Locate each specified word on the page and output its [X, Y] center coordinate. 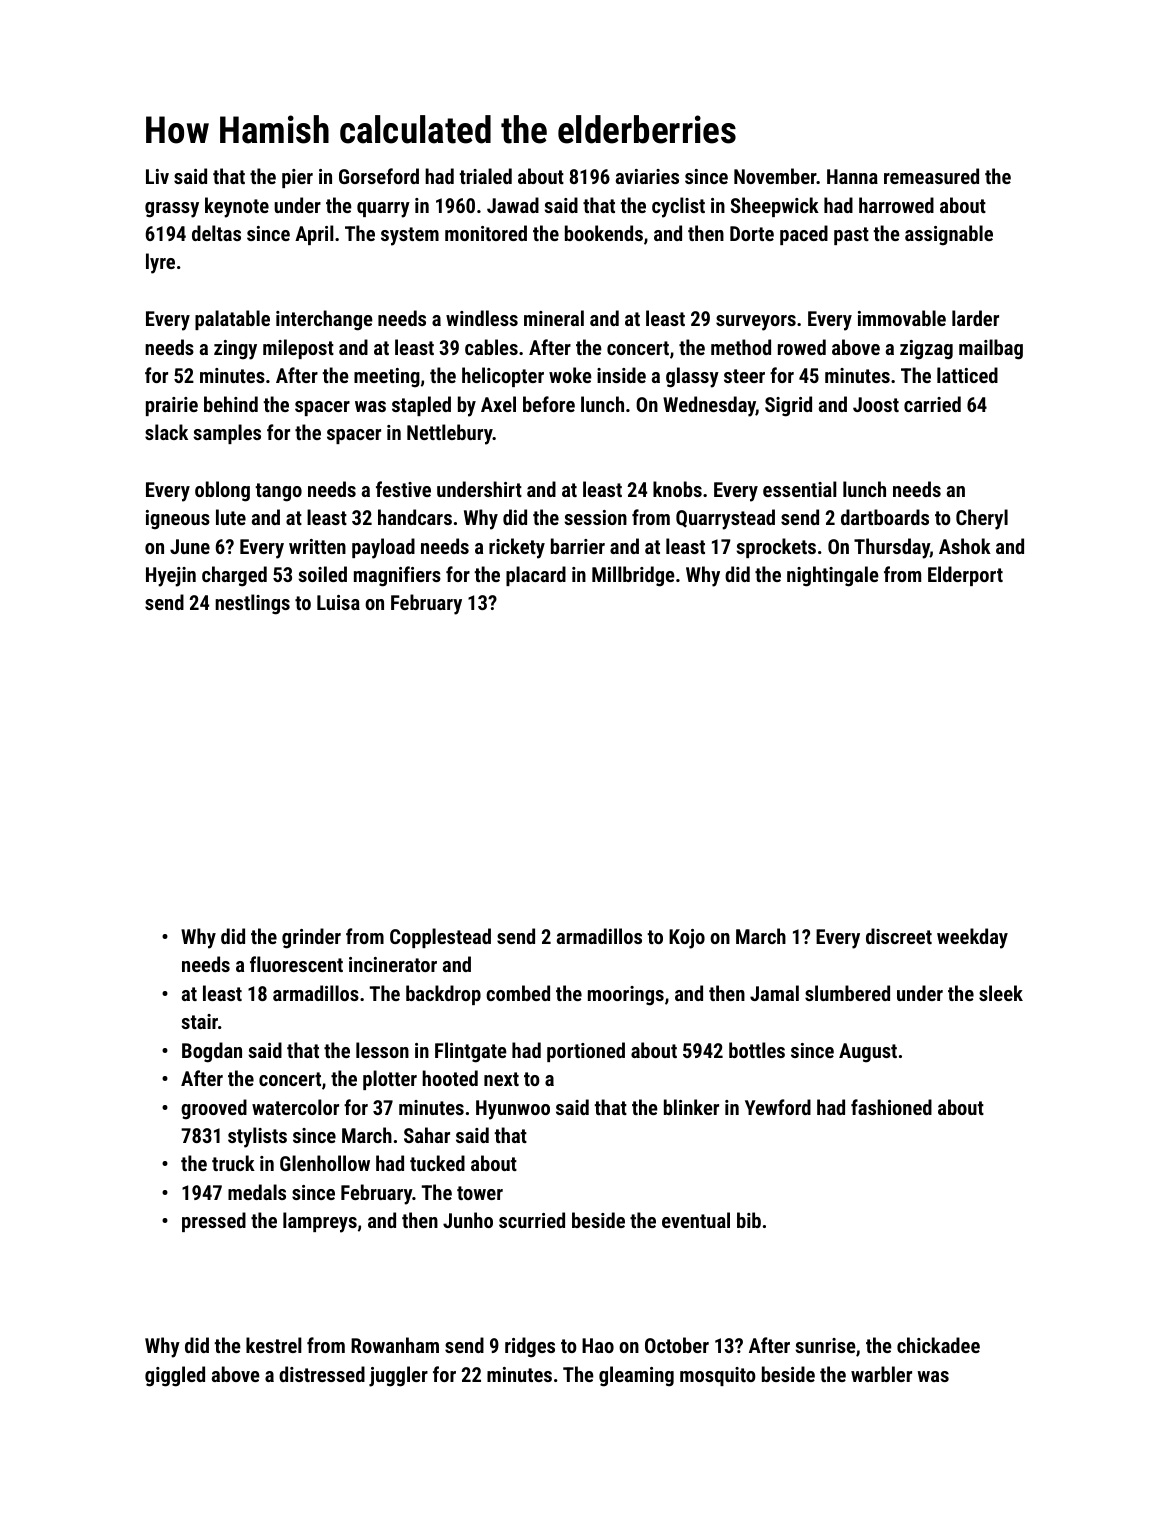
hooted [450, 1078]
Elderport [965, 576]
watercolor [295, 1107]
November [775, 176]
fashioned [891, 1107]
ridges [530, 1347]
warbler [881, 1374]
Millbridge [633, 576]
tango [278, 492]
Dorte [752, 233]
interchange [324, 320]
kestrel [274, 1345]
